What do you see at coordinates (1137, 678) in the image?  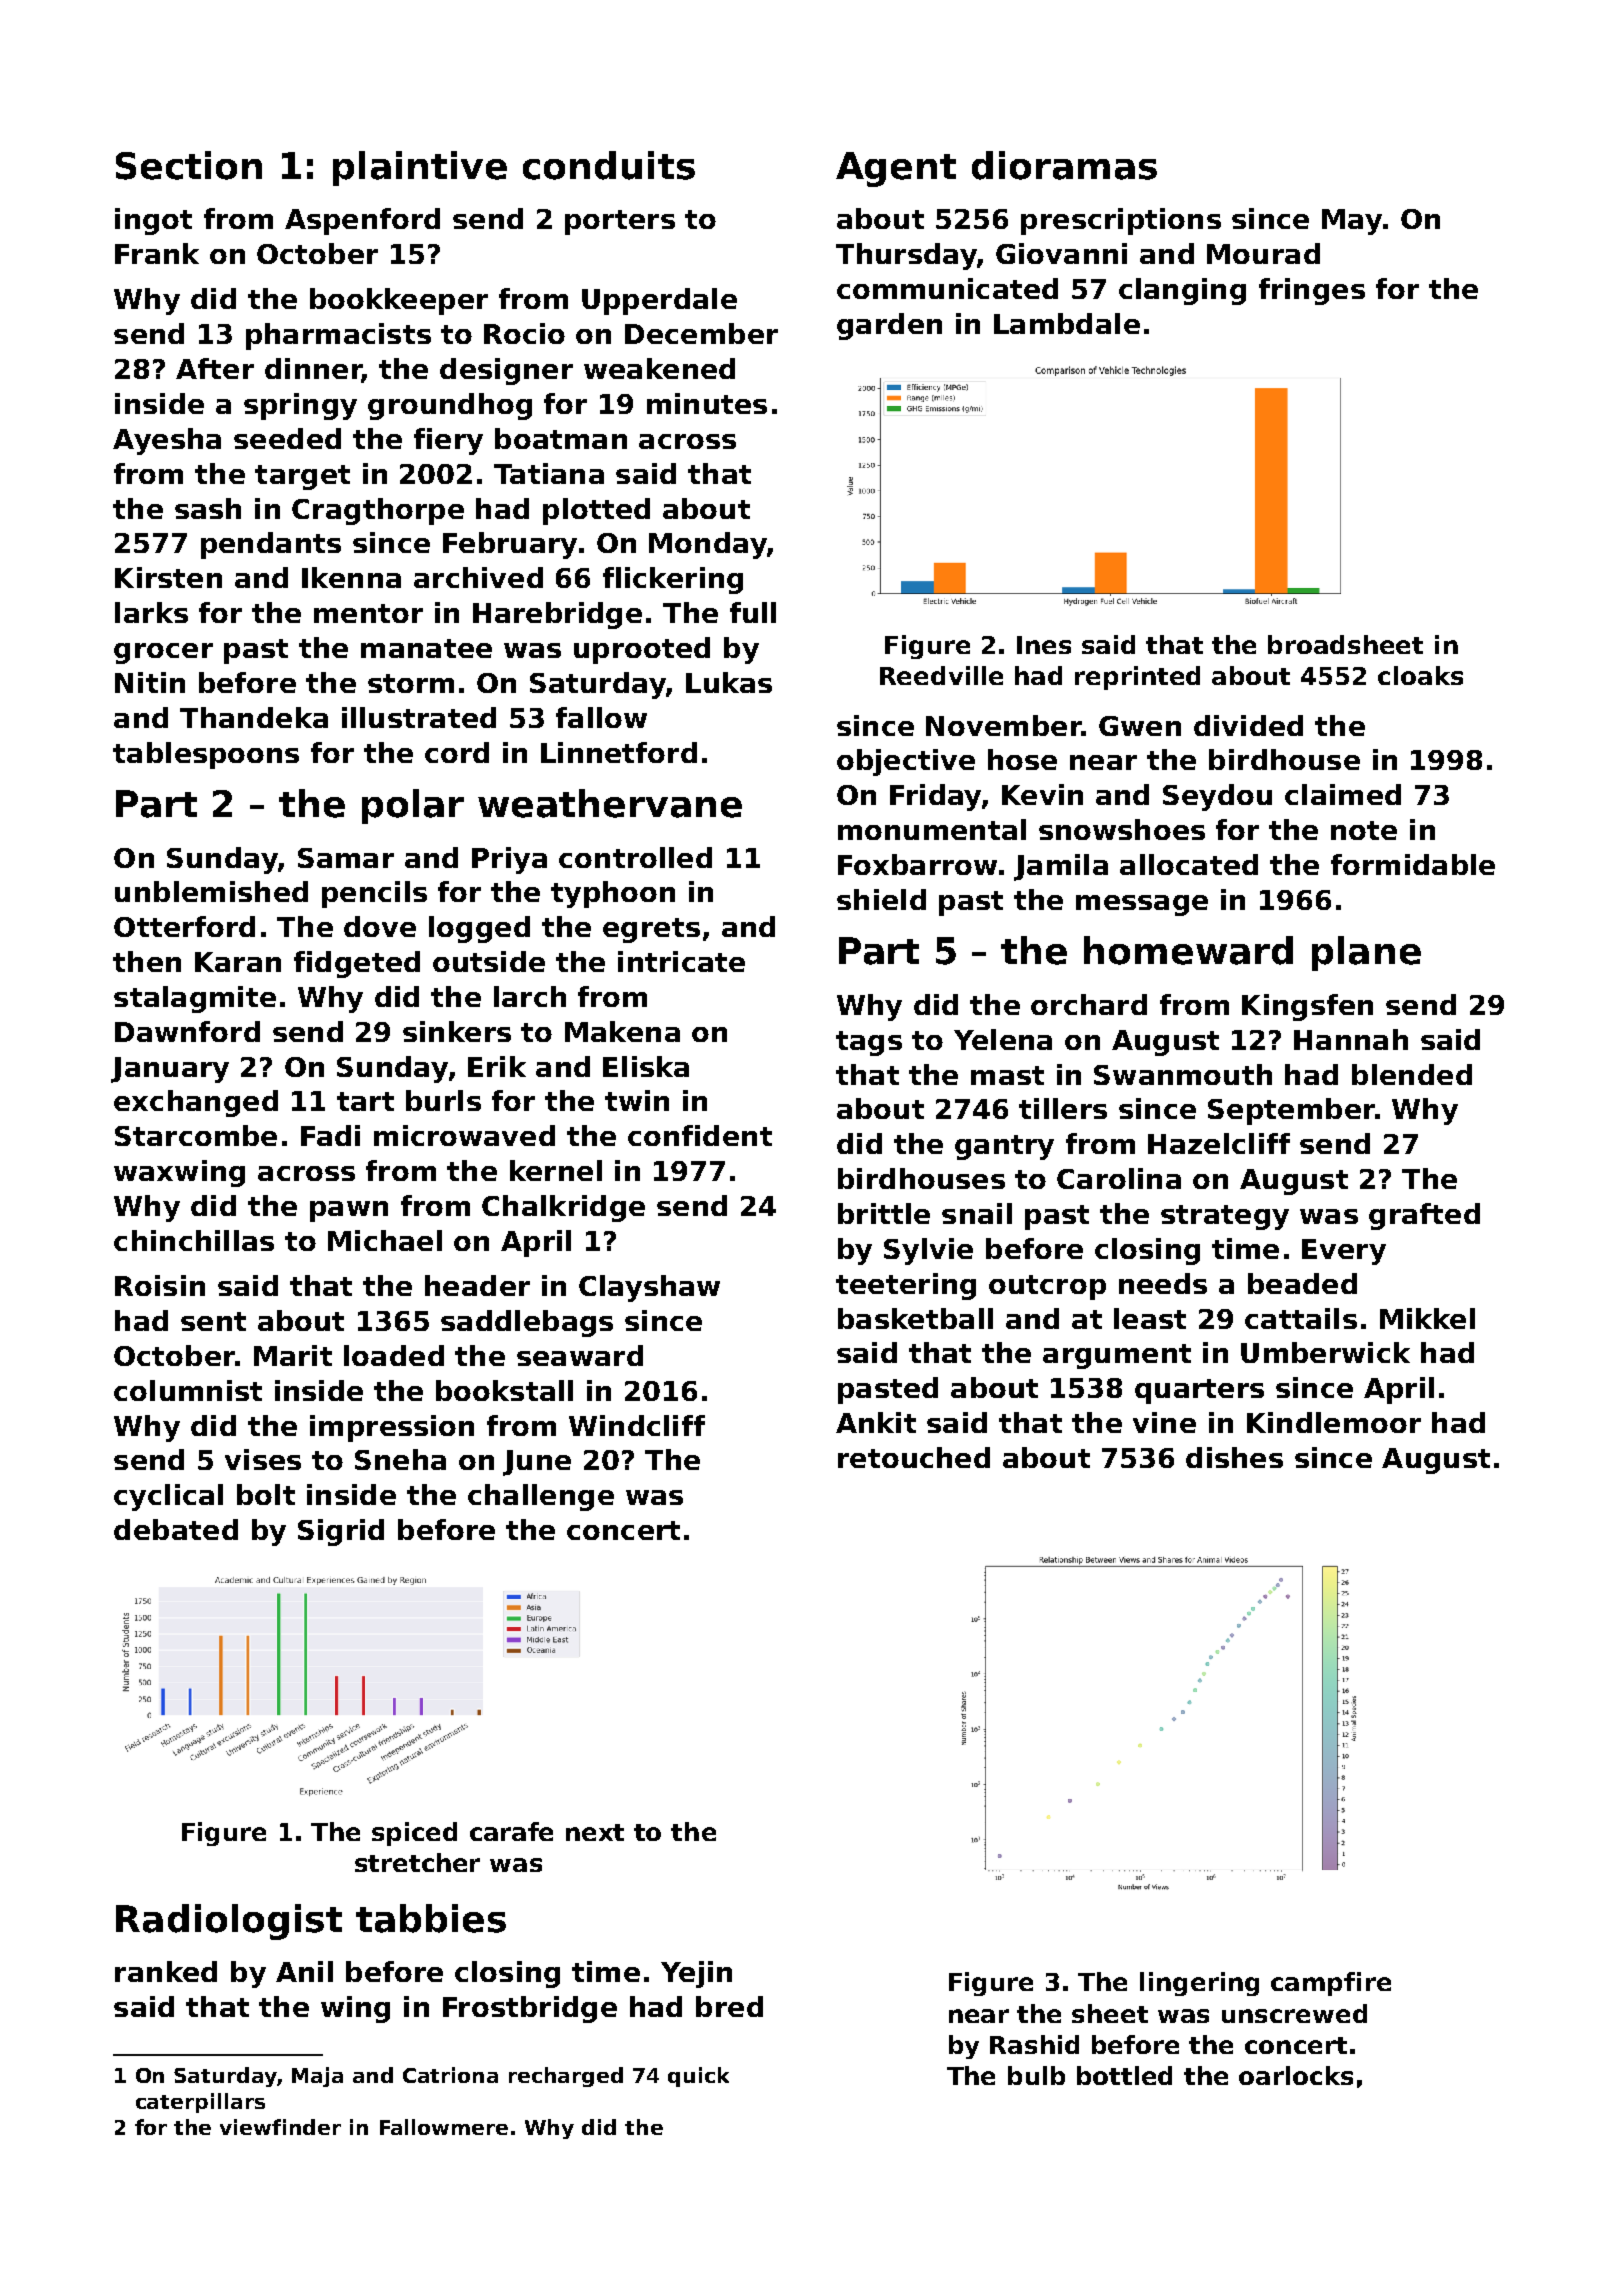 I see `reprinted` at bounding box center [1137, 678].
